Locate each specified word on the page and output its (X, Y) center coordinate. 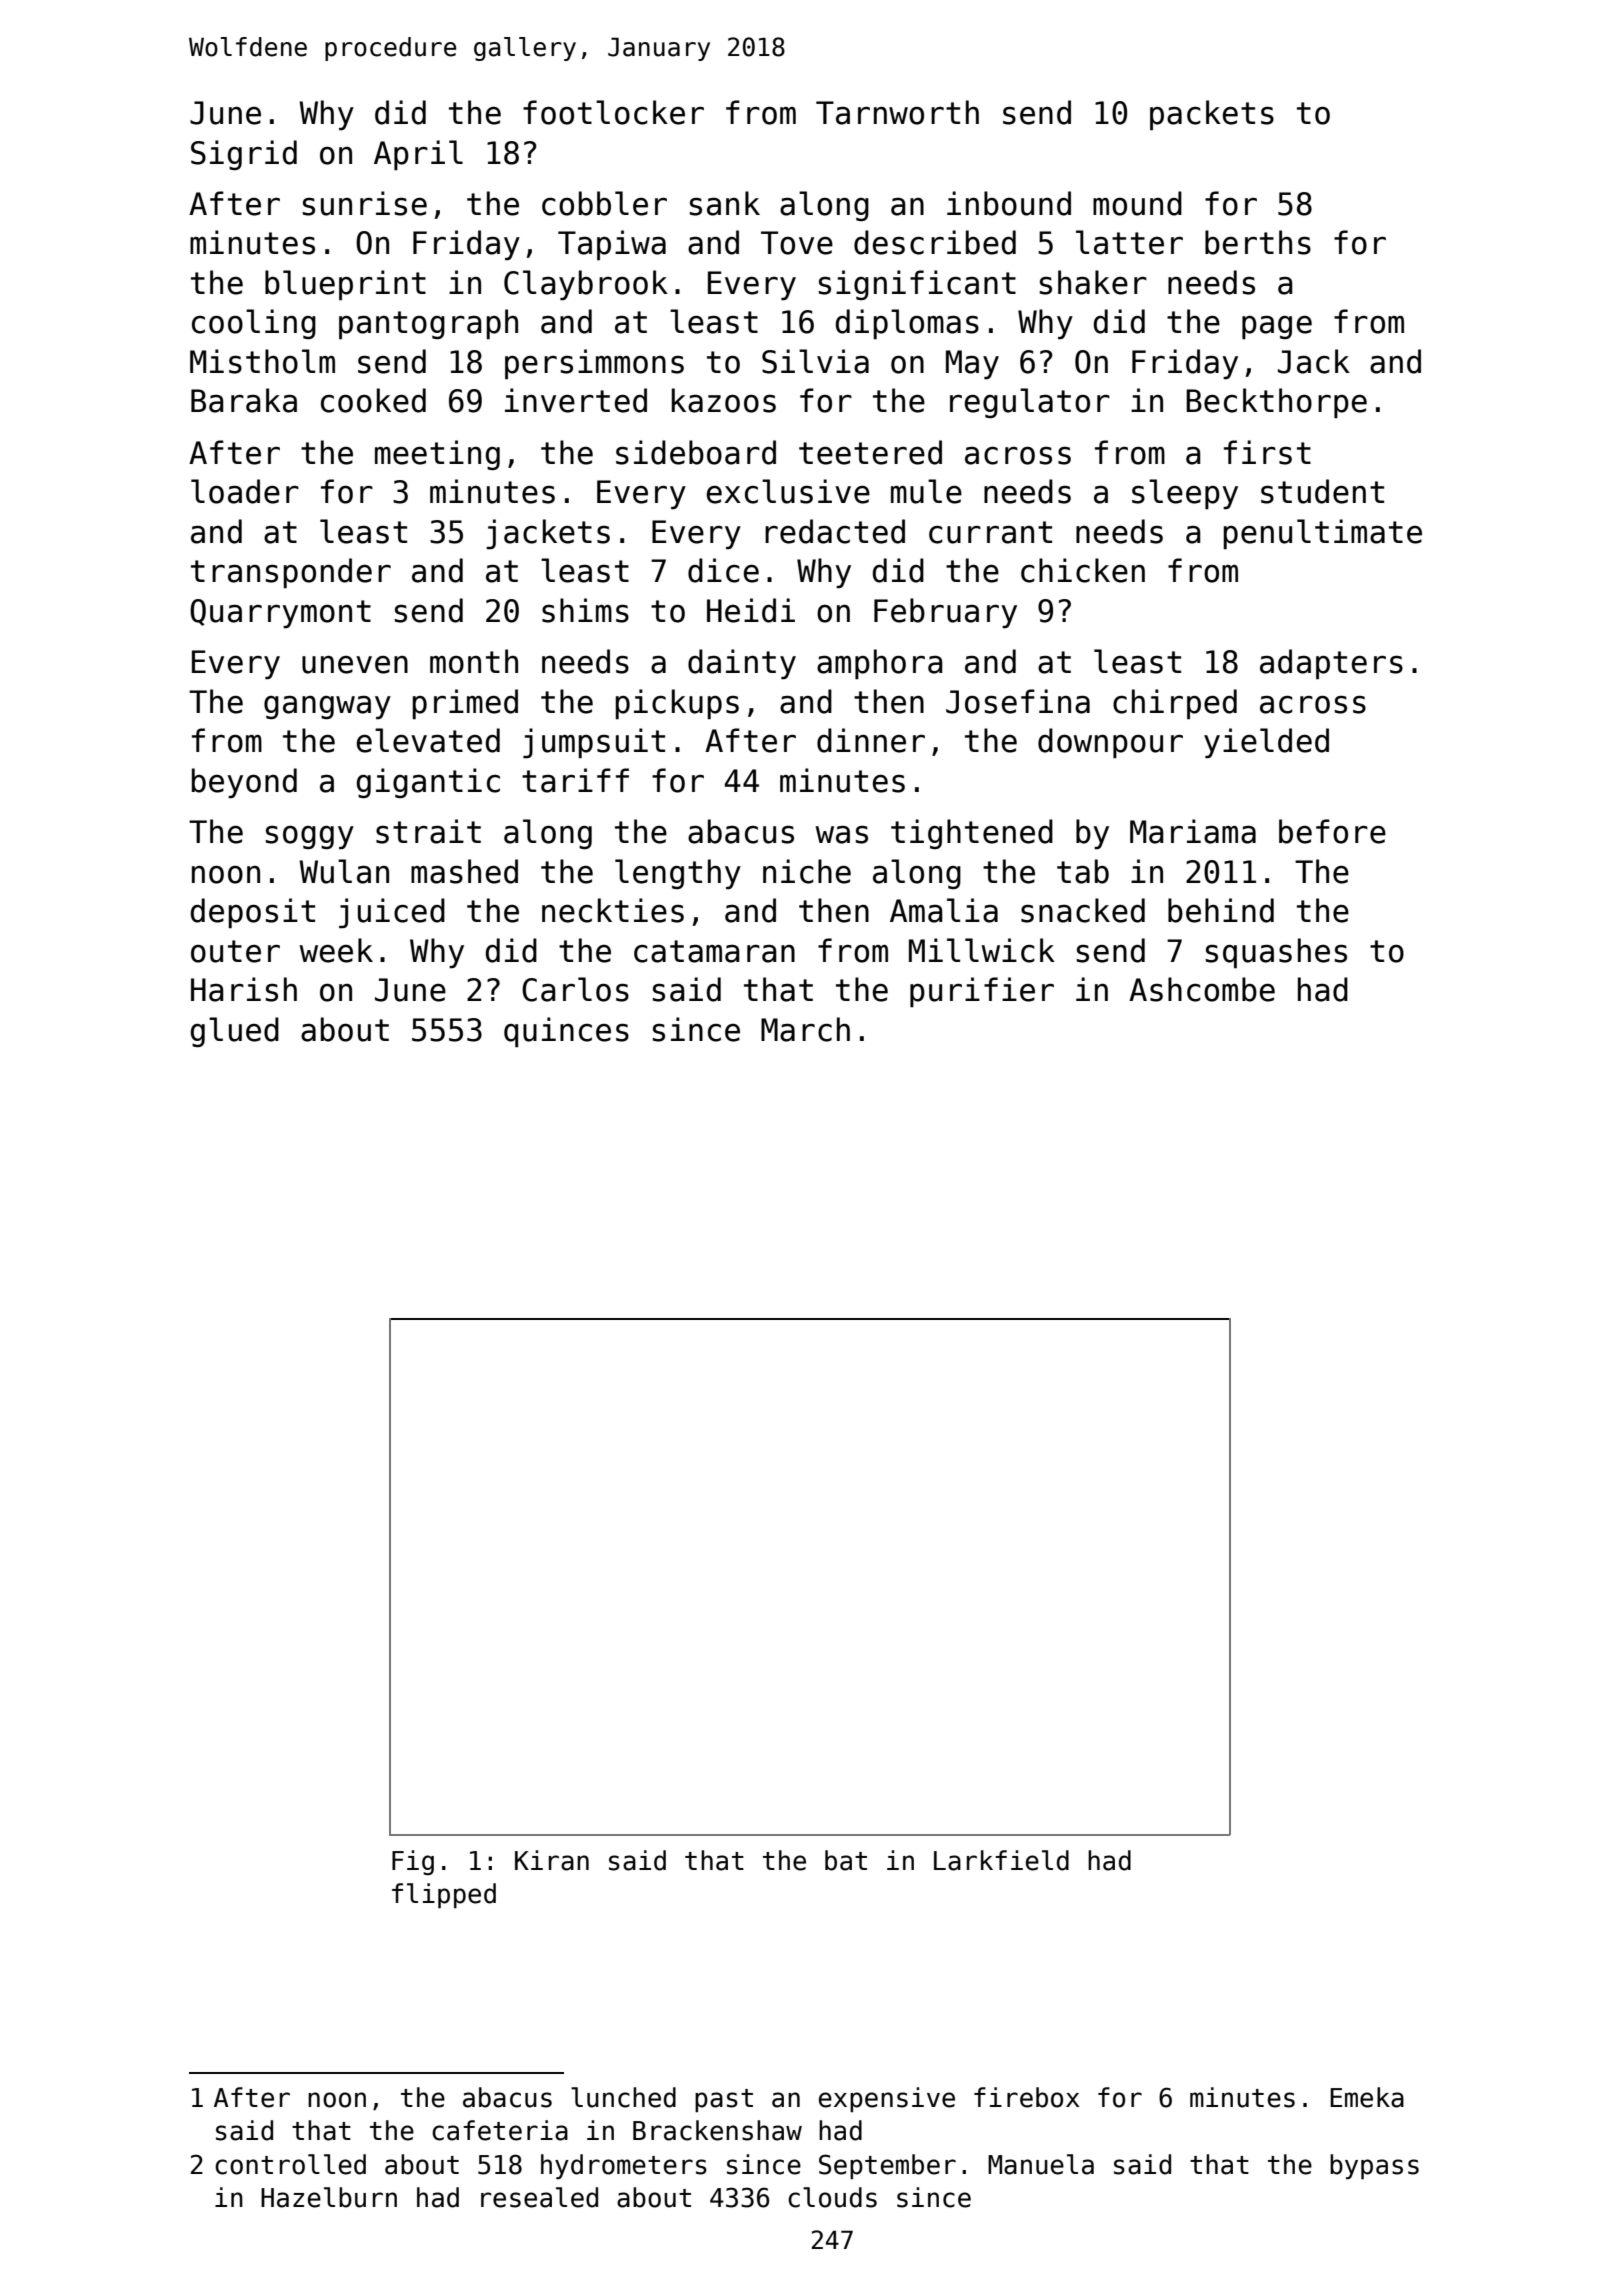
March (805, 1029)
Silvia (815, 361)
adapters (1331, 664)
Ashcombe (1202, 989)
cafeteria (500, 2130)
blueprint (345, 285)
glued (235, 1032)
